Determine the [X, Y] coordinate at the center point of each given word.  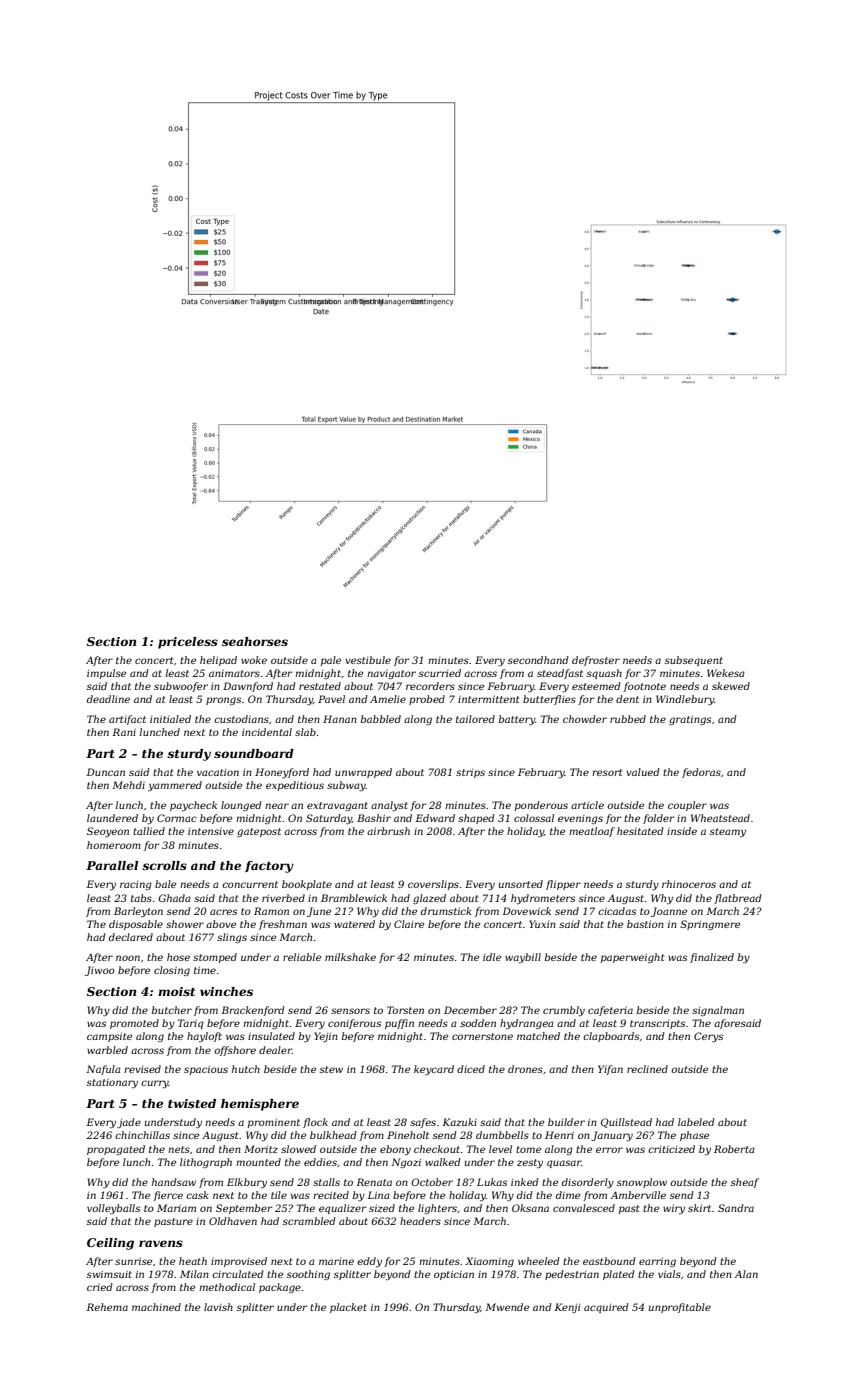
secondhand [538, 660]
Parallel [112, 865]
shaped [476, 819]
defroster [596, 661]
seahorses [255, 641]
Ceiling [110, 1244]
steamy [728, 832]
